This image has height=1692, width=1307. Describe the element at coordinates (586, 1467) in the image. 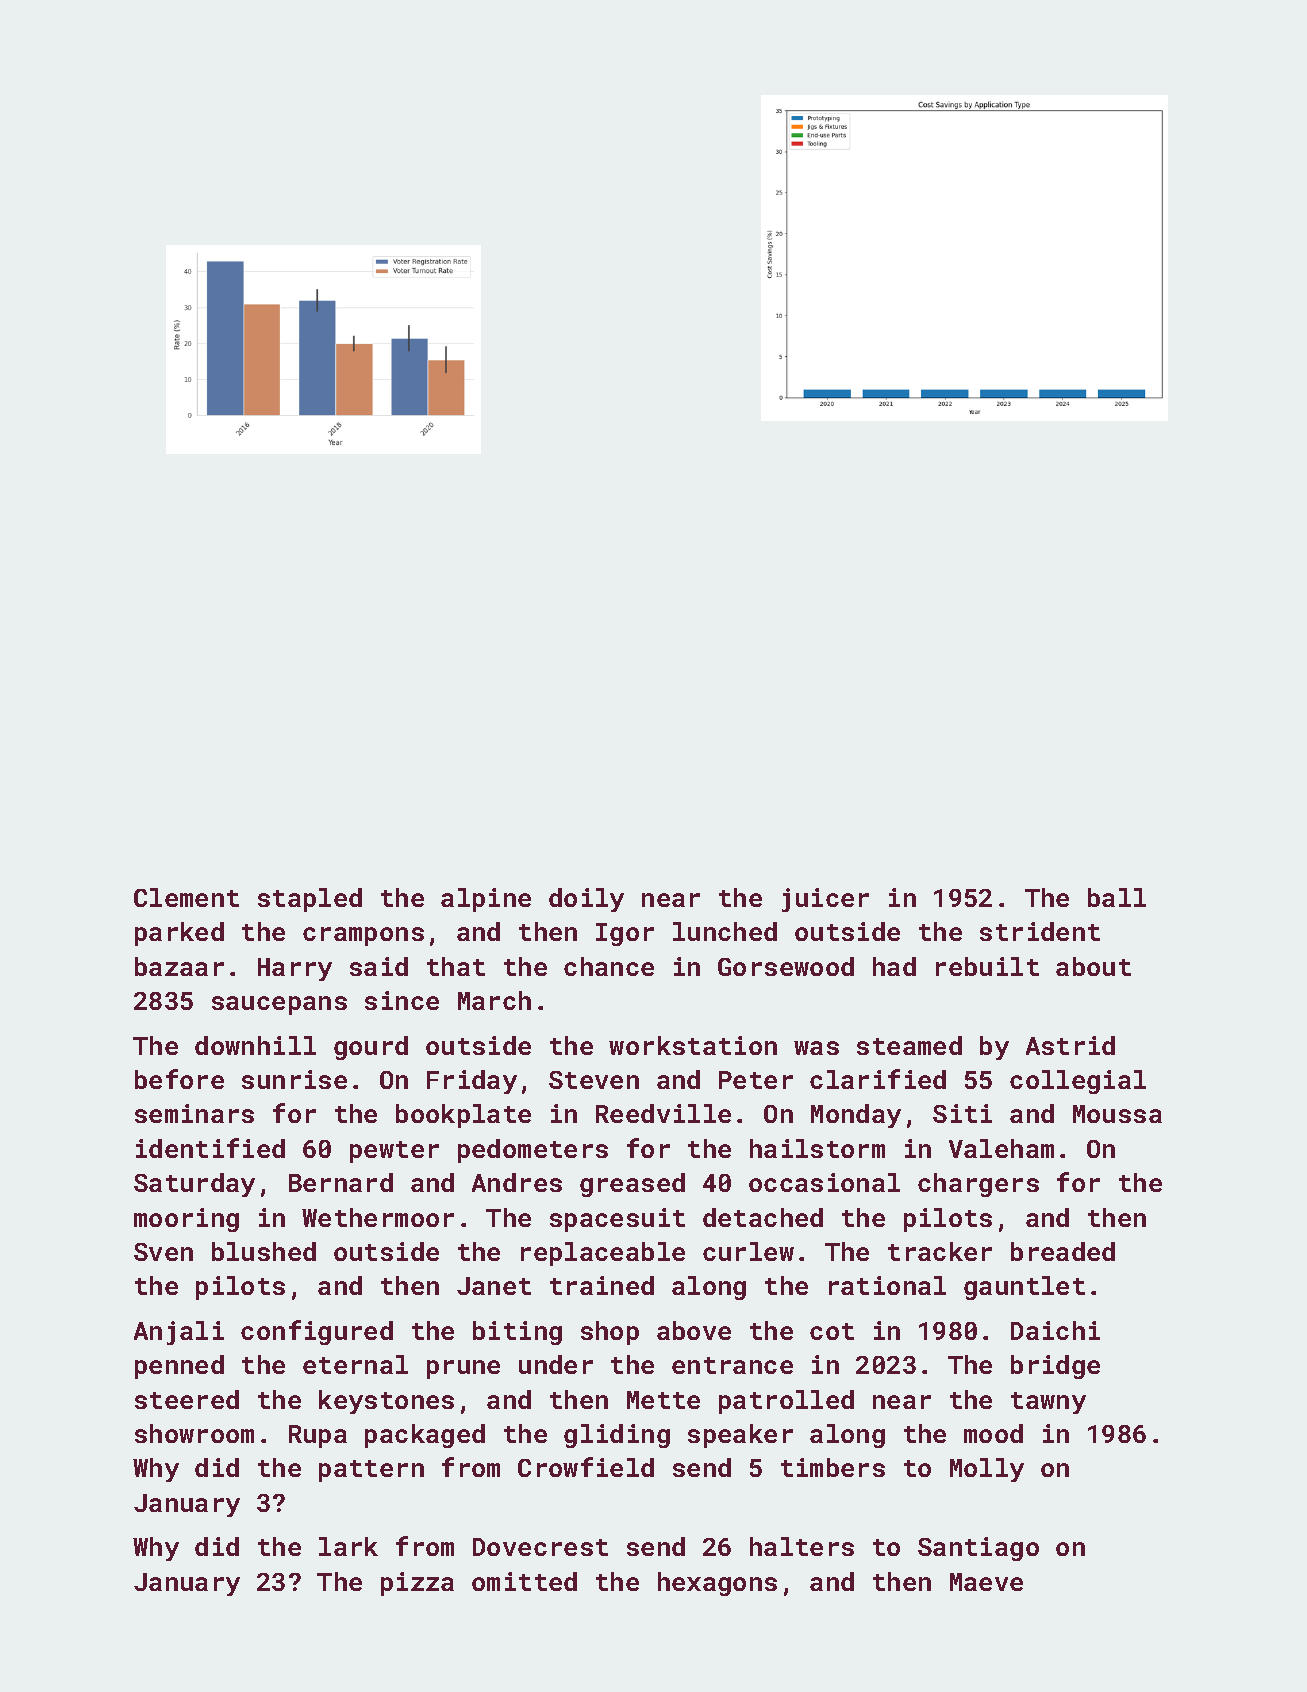

I see `Crowfield` at that location.
